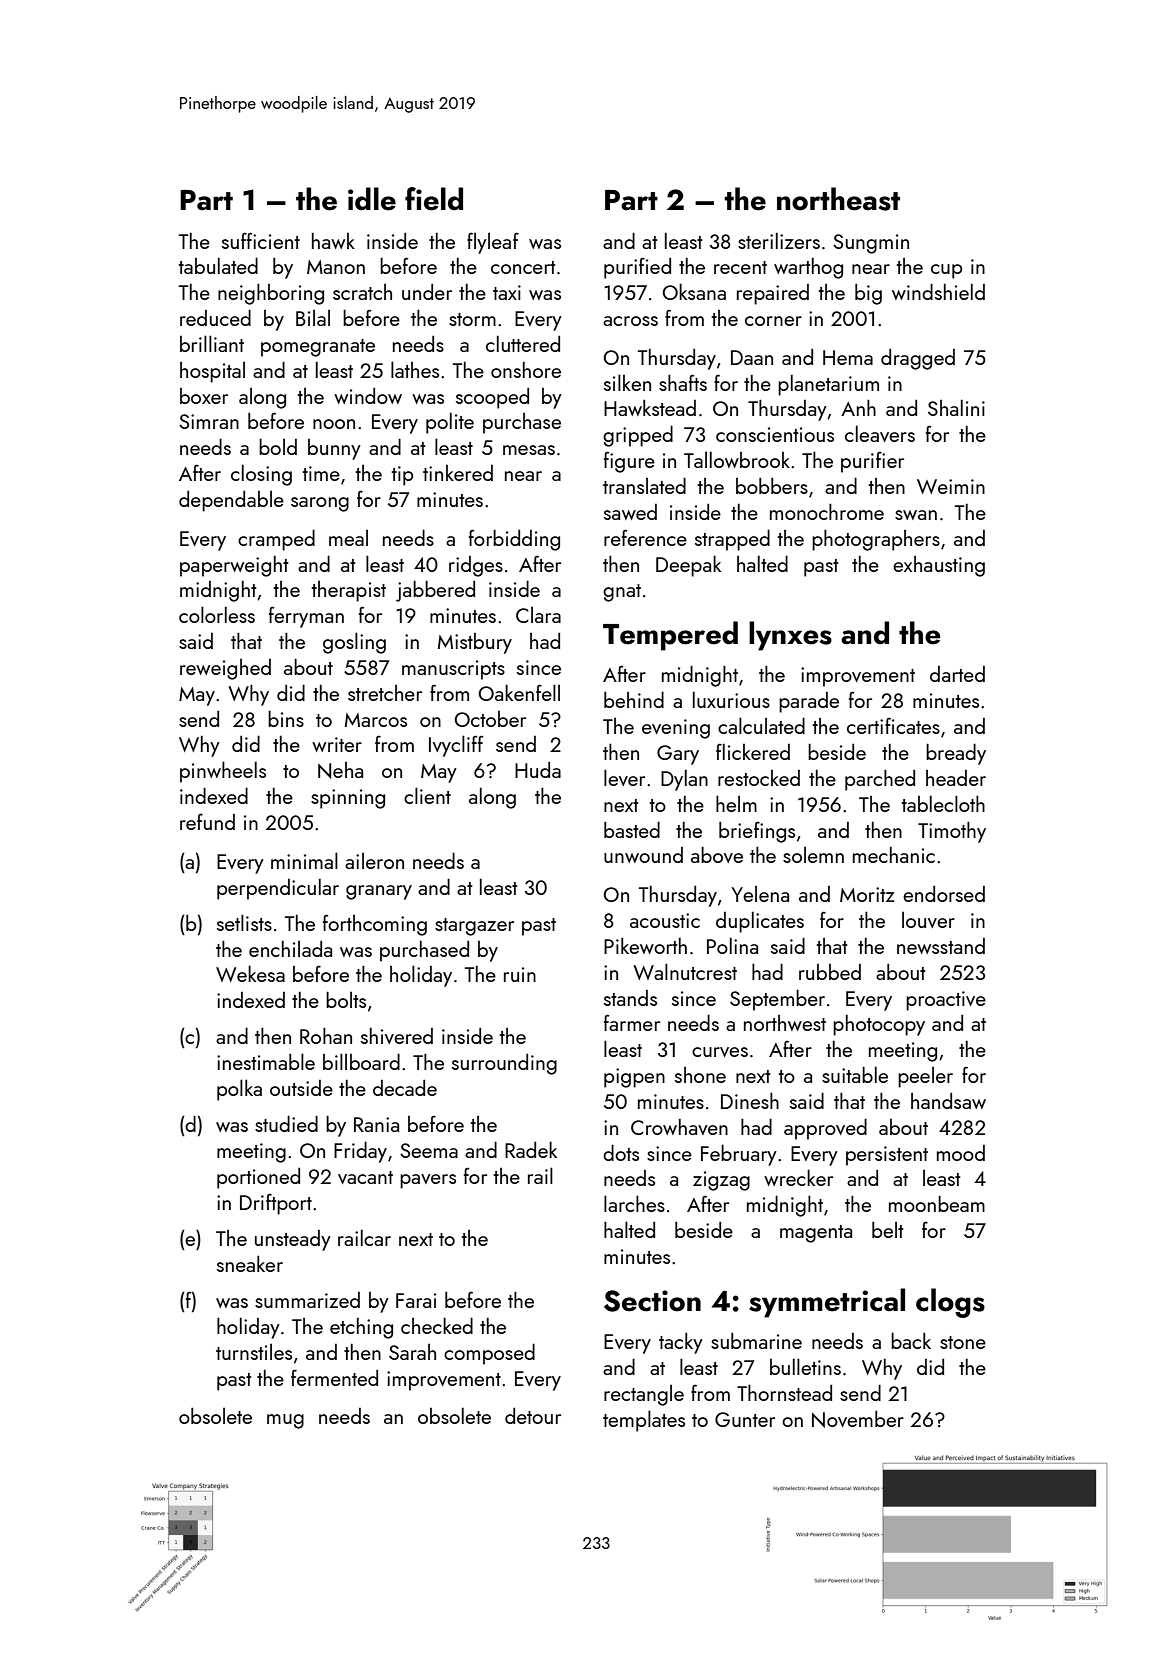 Image resolution: width=1165 pixels, height=1654 pixels. I want to click on turnstiles, so click(254, 1352).
